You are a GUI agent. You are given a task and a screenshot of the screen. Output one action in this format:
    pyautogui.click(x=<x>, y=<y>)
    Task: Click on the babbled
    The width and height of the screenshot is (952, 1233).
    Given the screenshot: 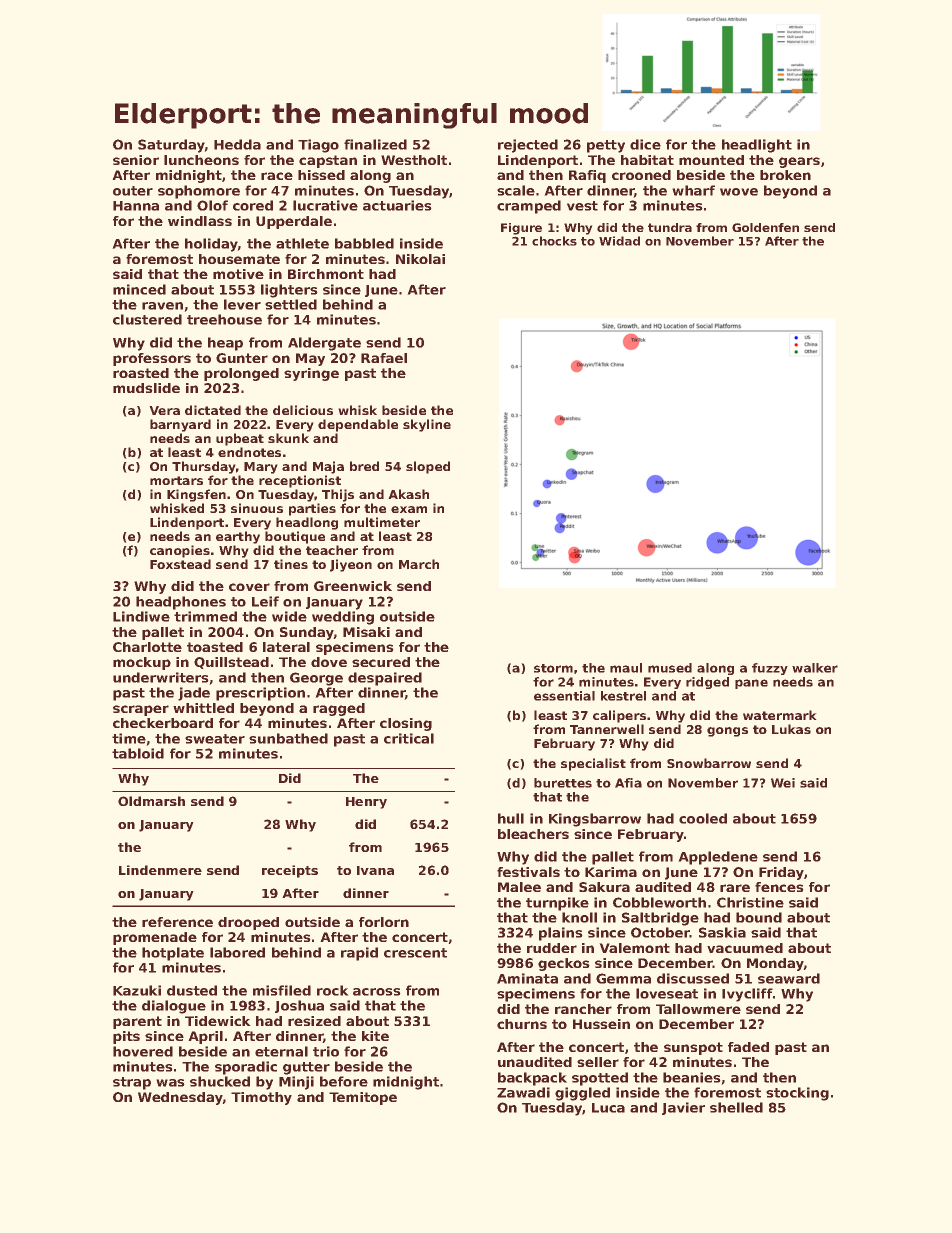 What is the action you would take?
    pyautogui.click(x=364, y=243)
